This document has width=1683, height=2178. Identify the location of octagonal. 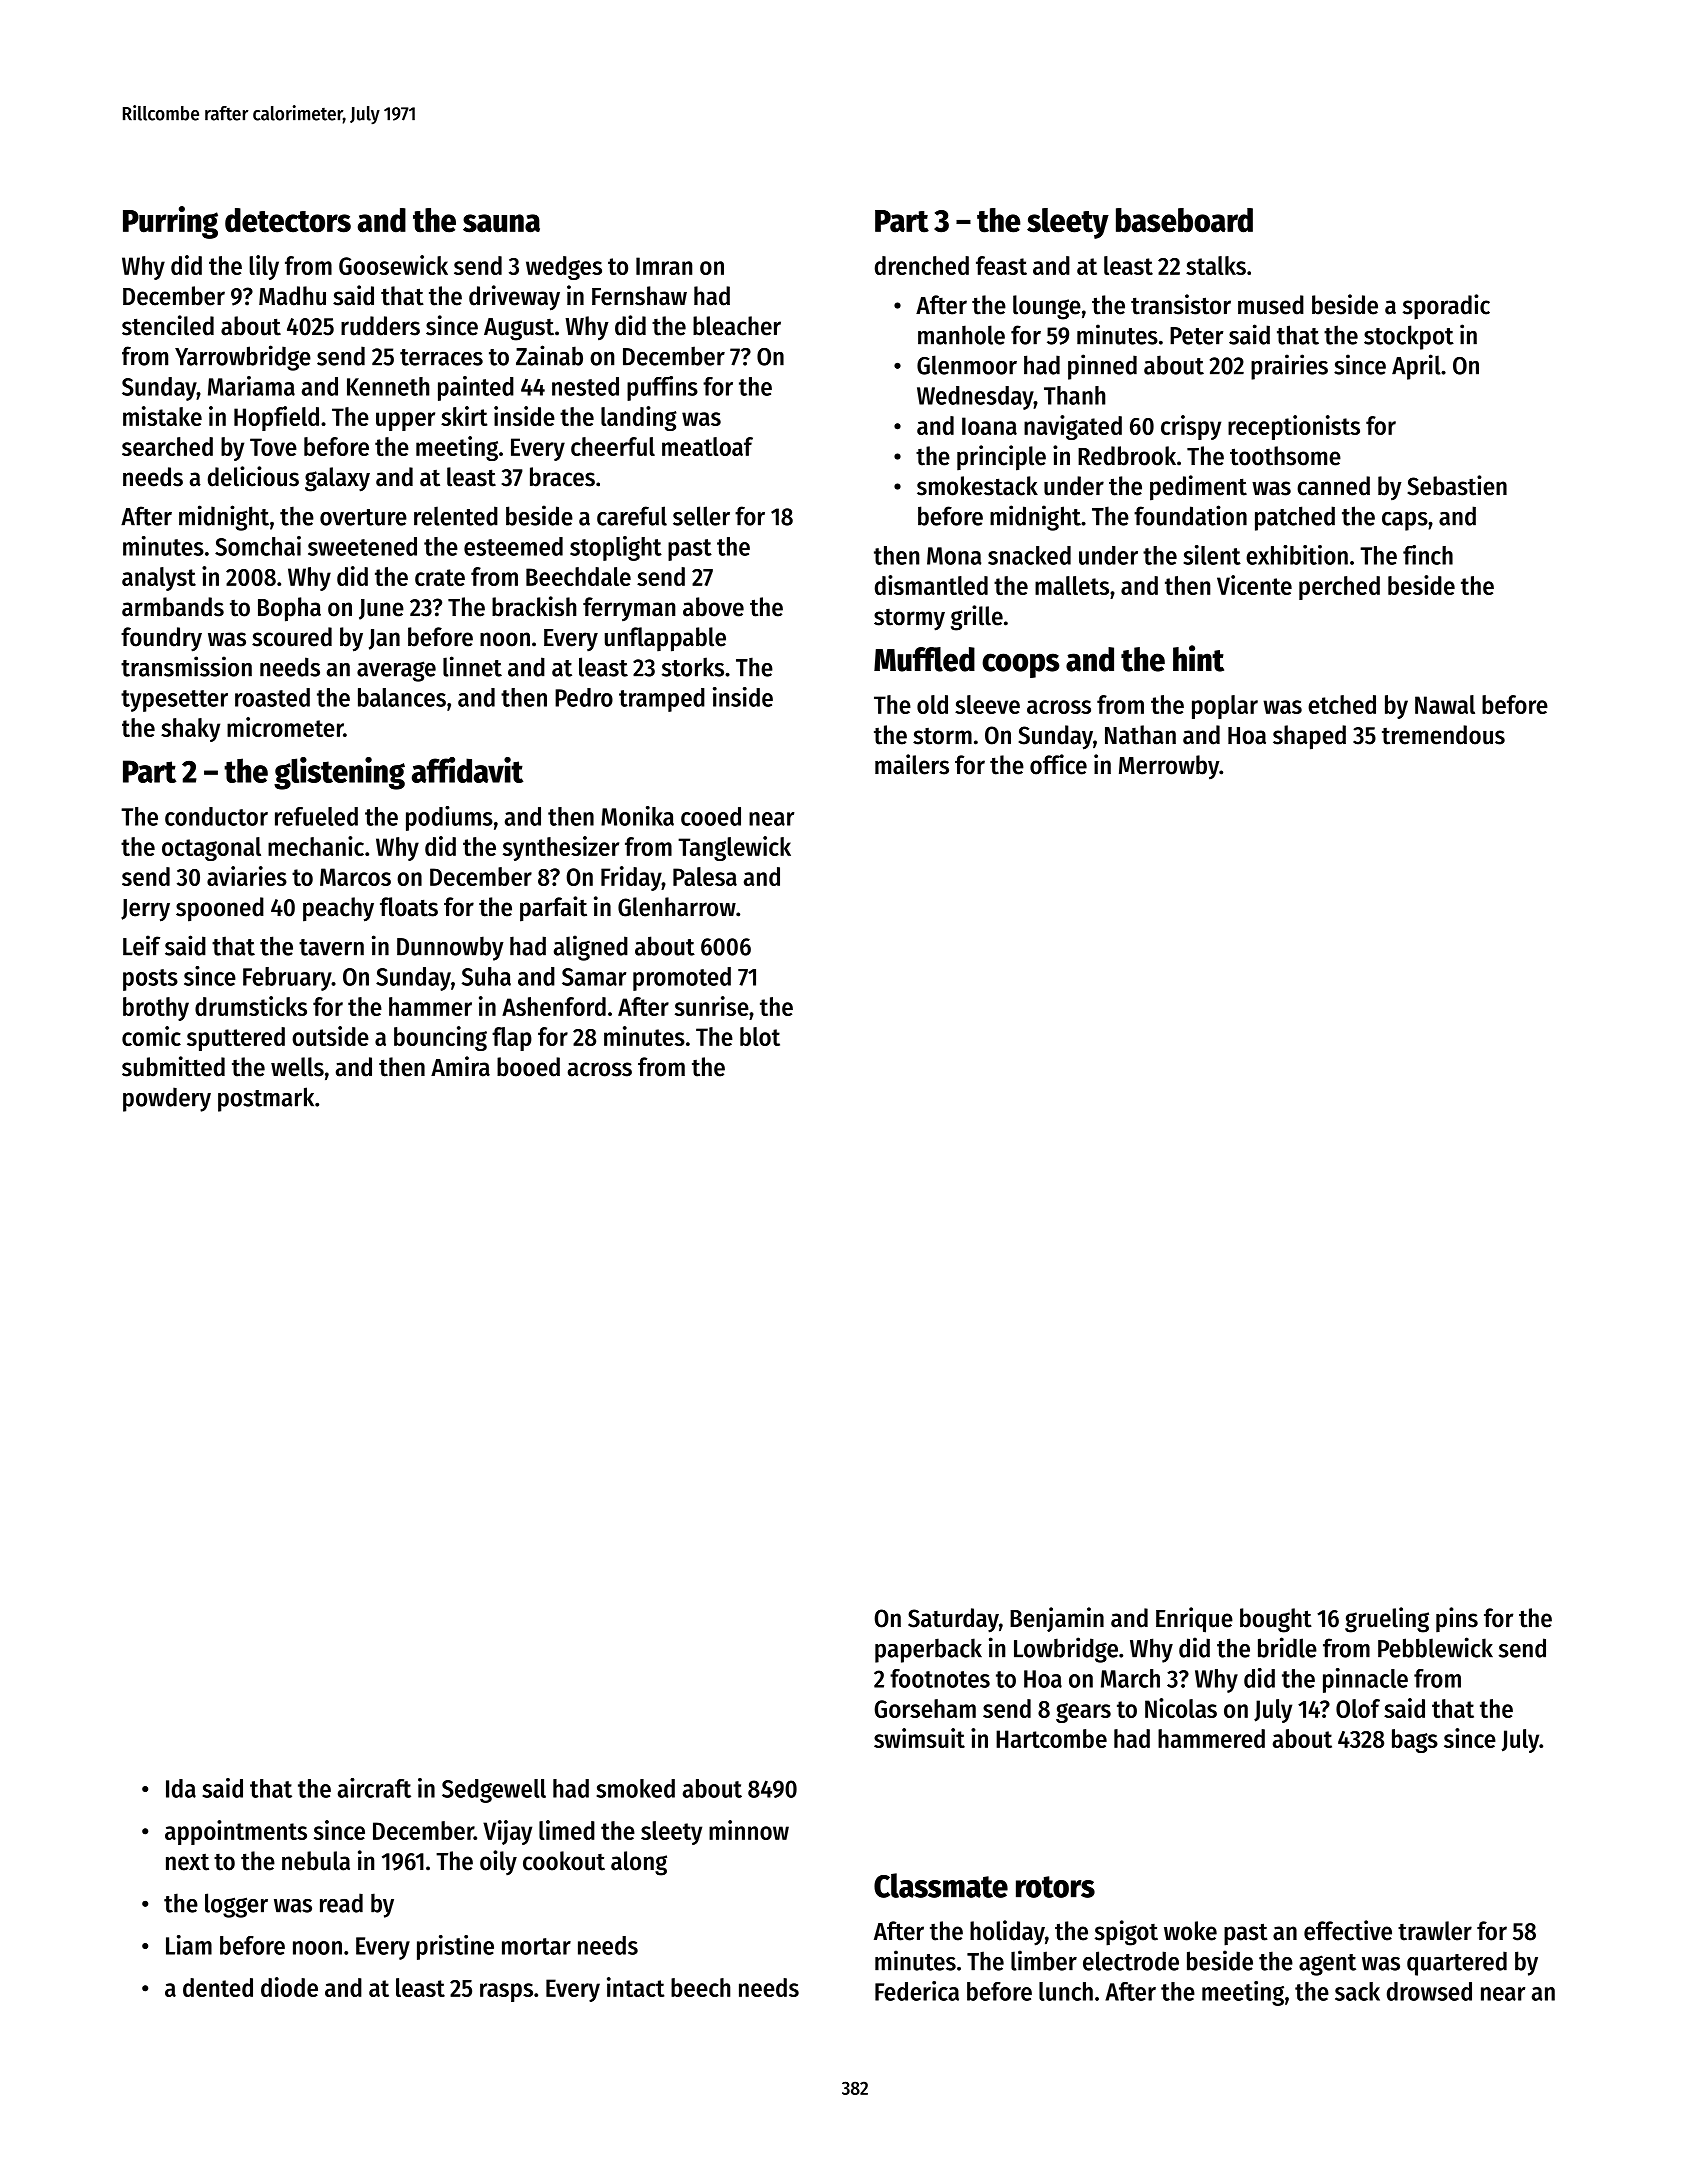
(211, 849).
